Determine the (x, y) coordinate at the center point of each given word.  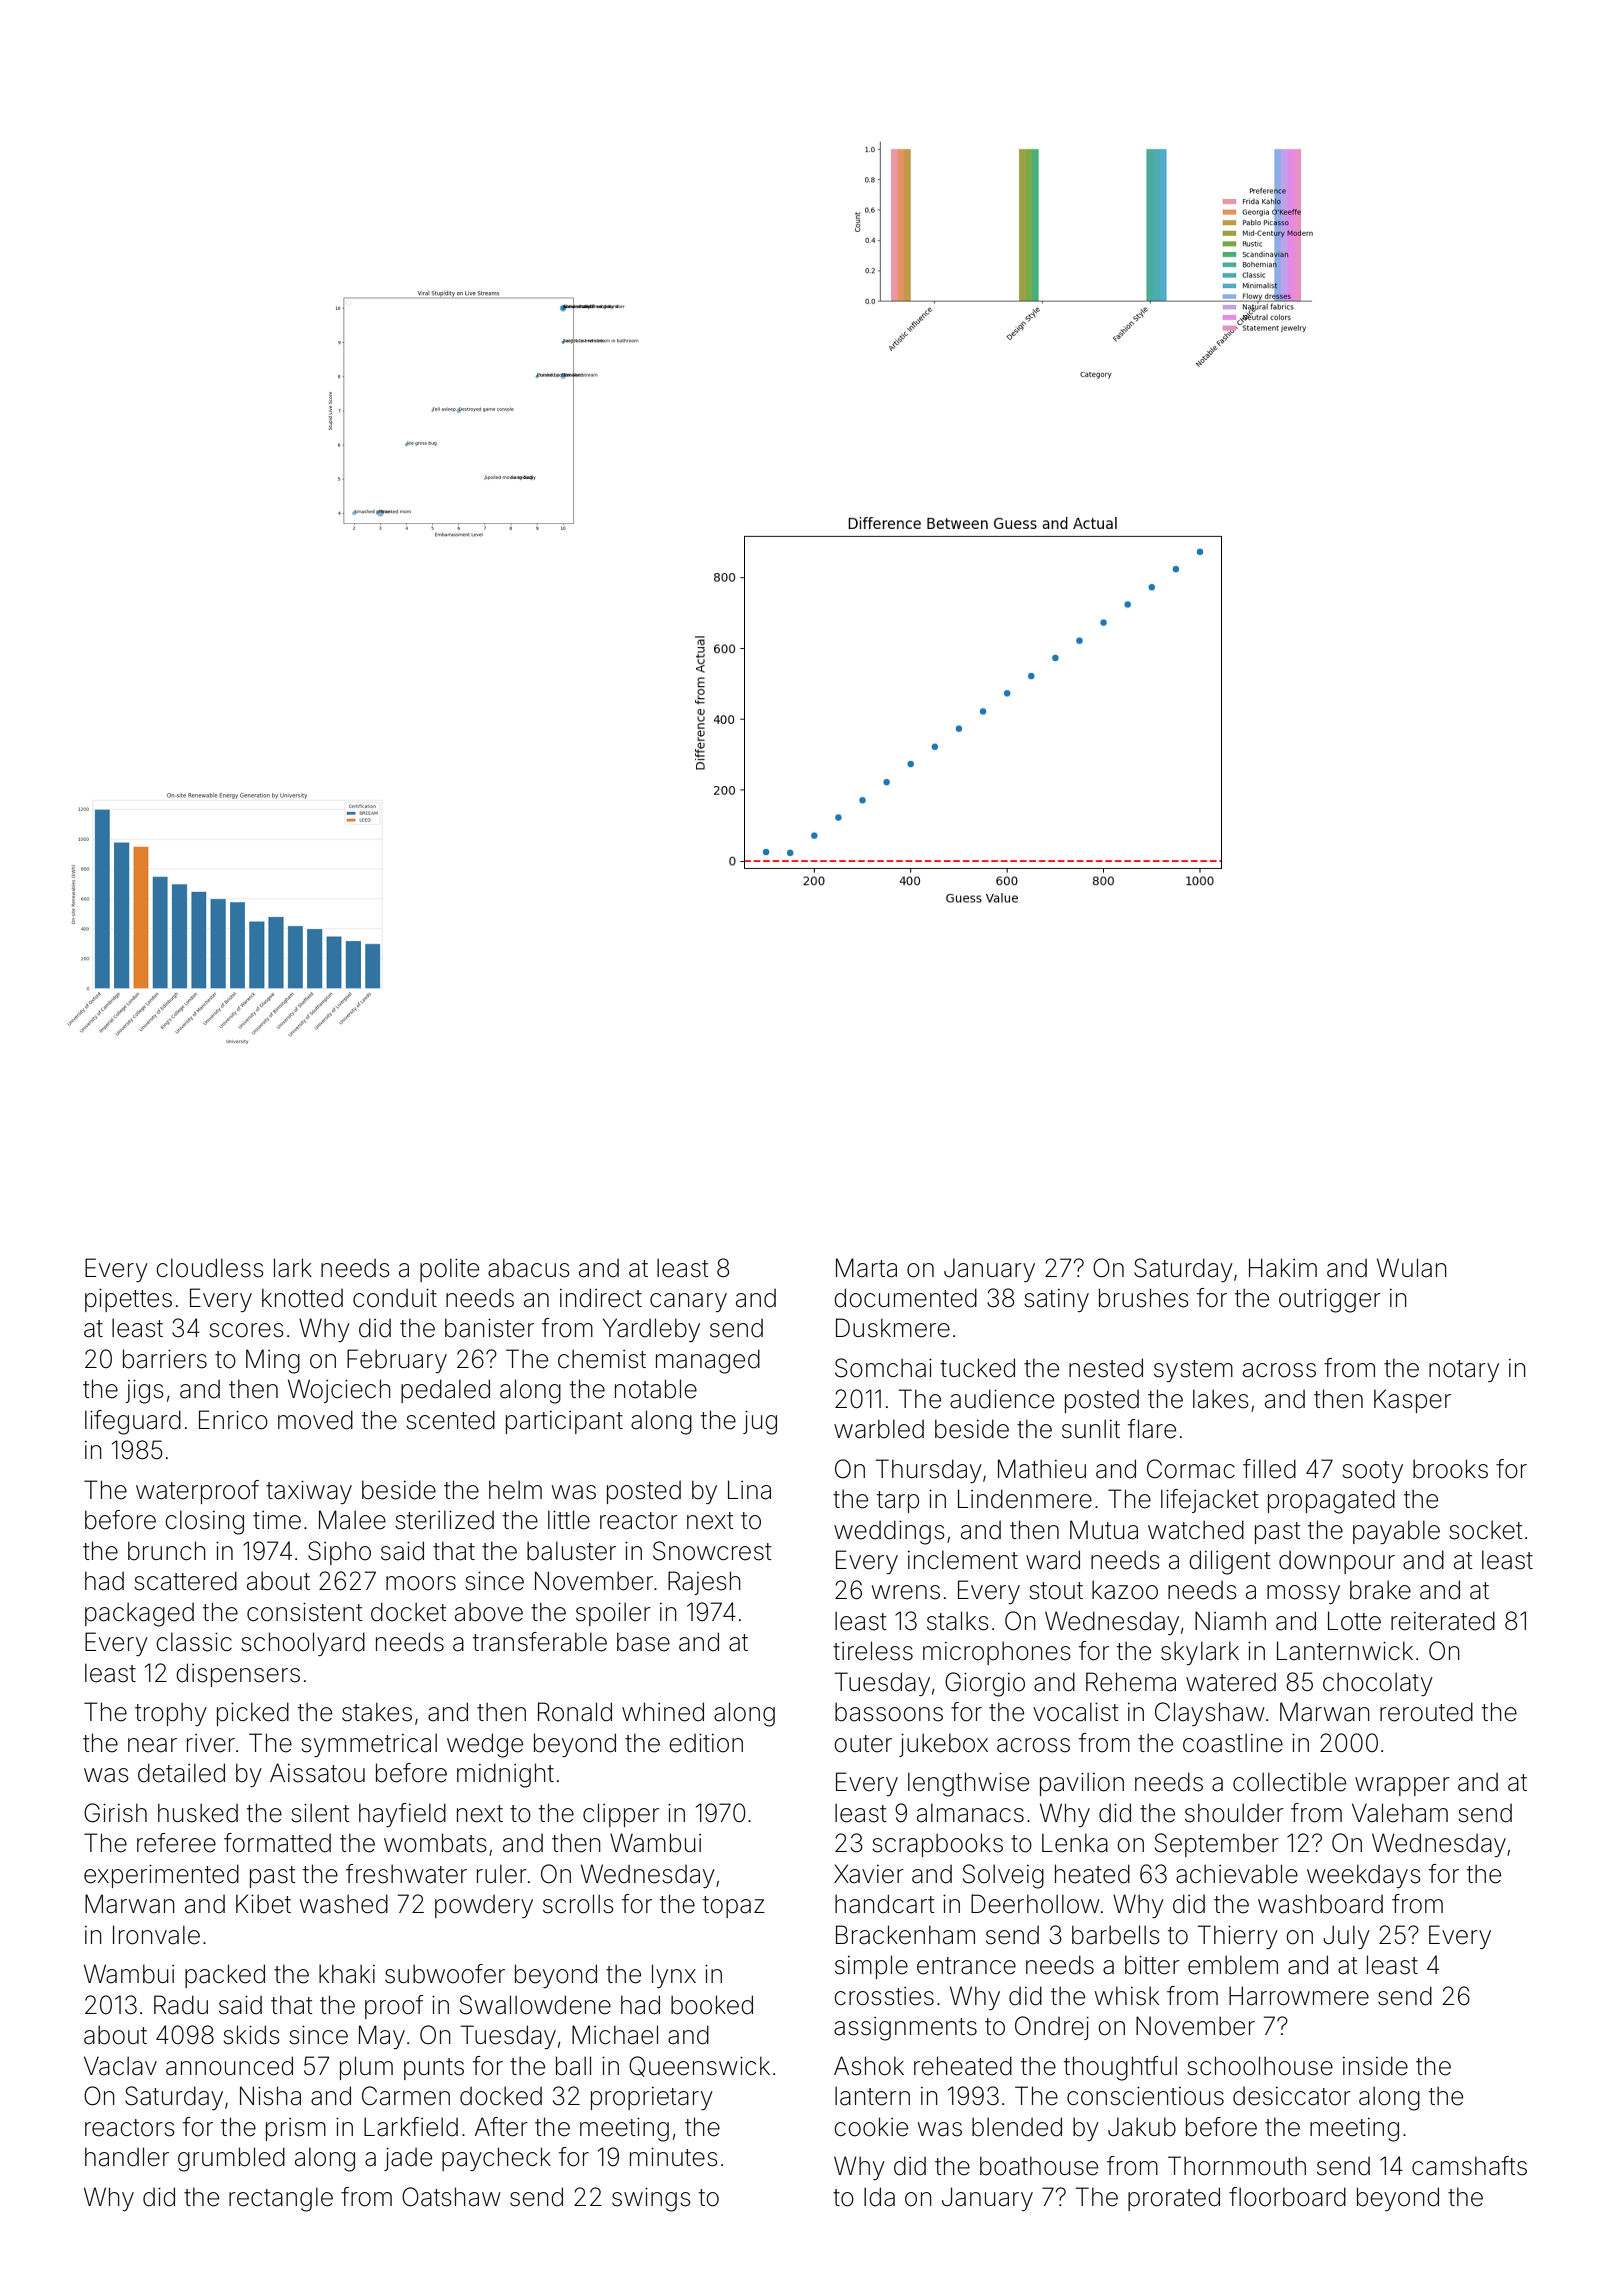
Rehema (1131, 1682)
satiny (1056, 1300)
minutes (674, 2157)
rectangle (281, 2199)
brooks (1450, 1469)
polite (449, 1270)
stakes (377, 1712)
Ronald (575, 1712)
